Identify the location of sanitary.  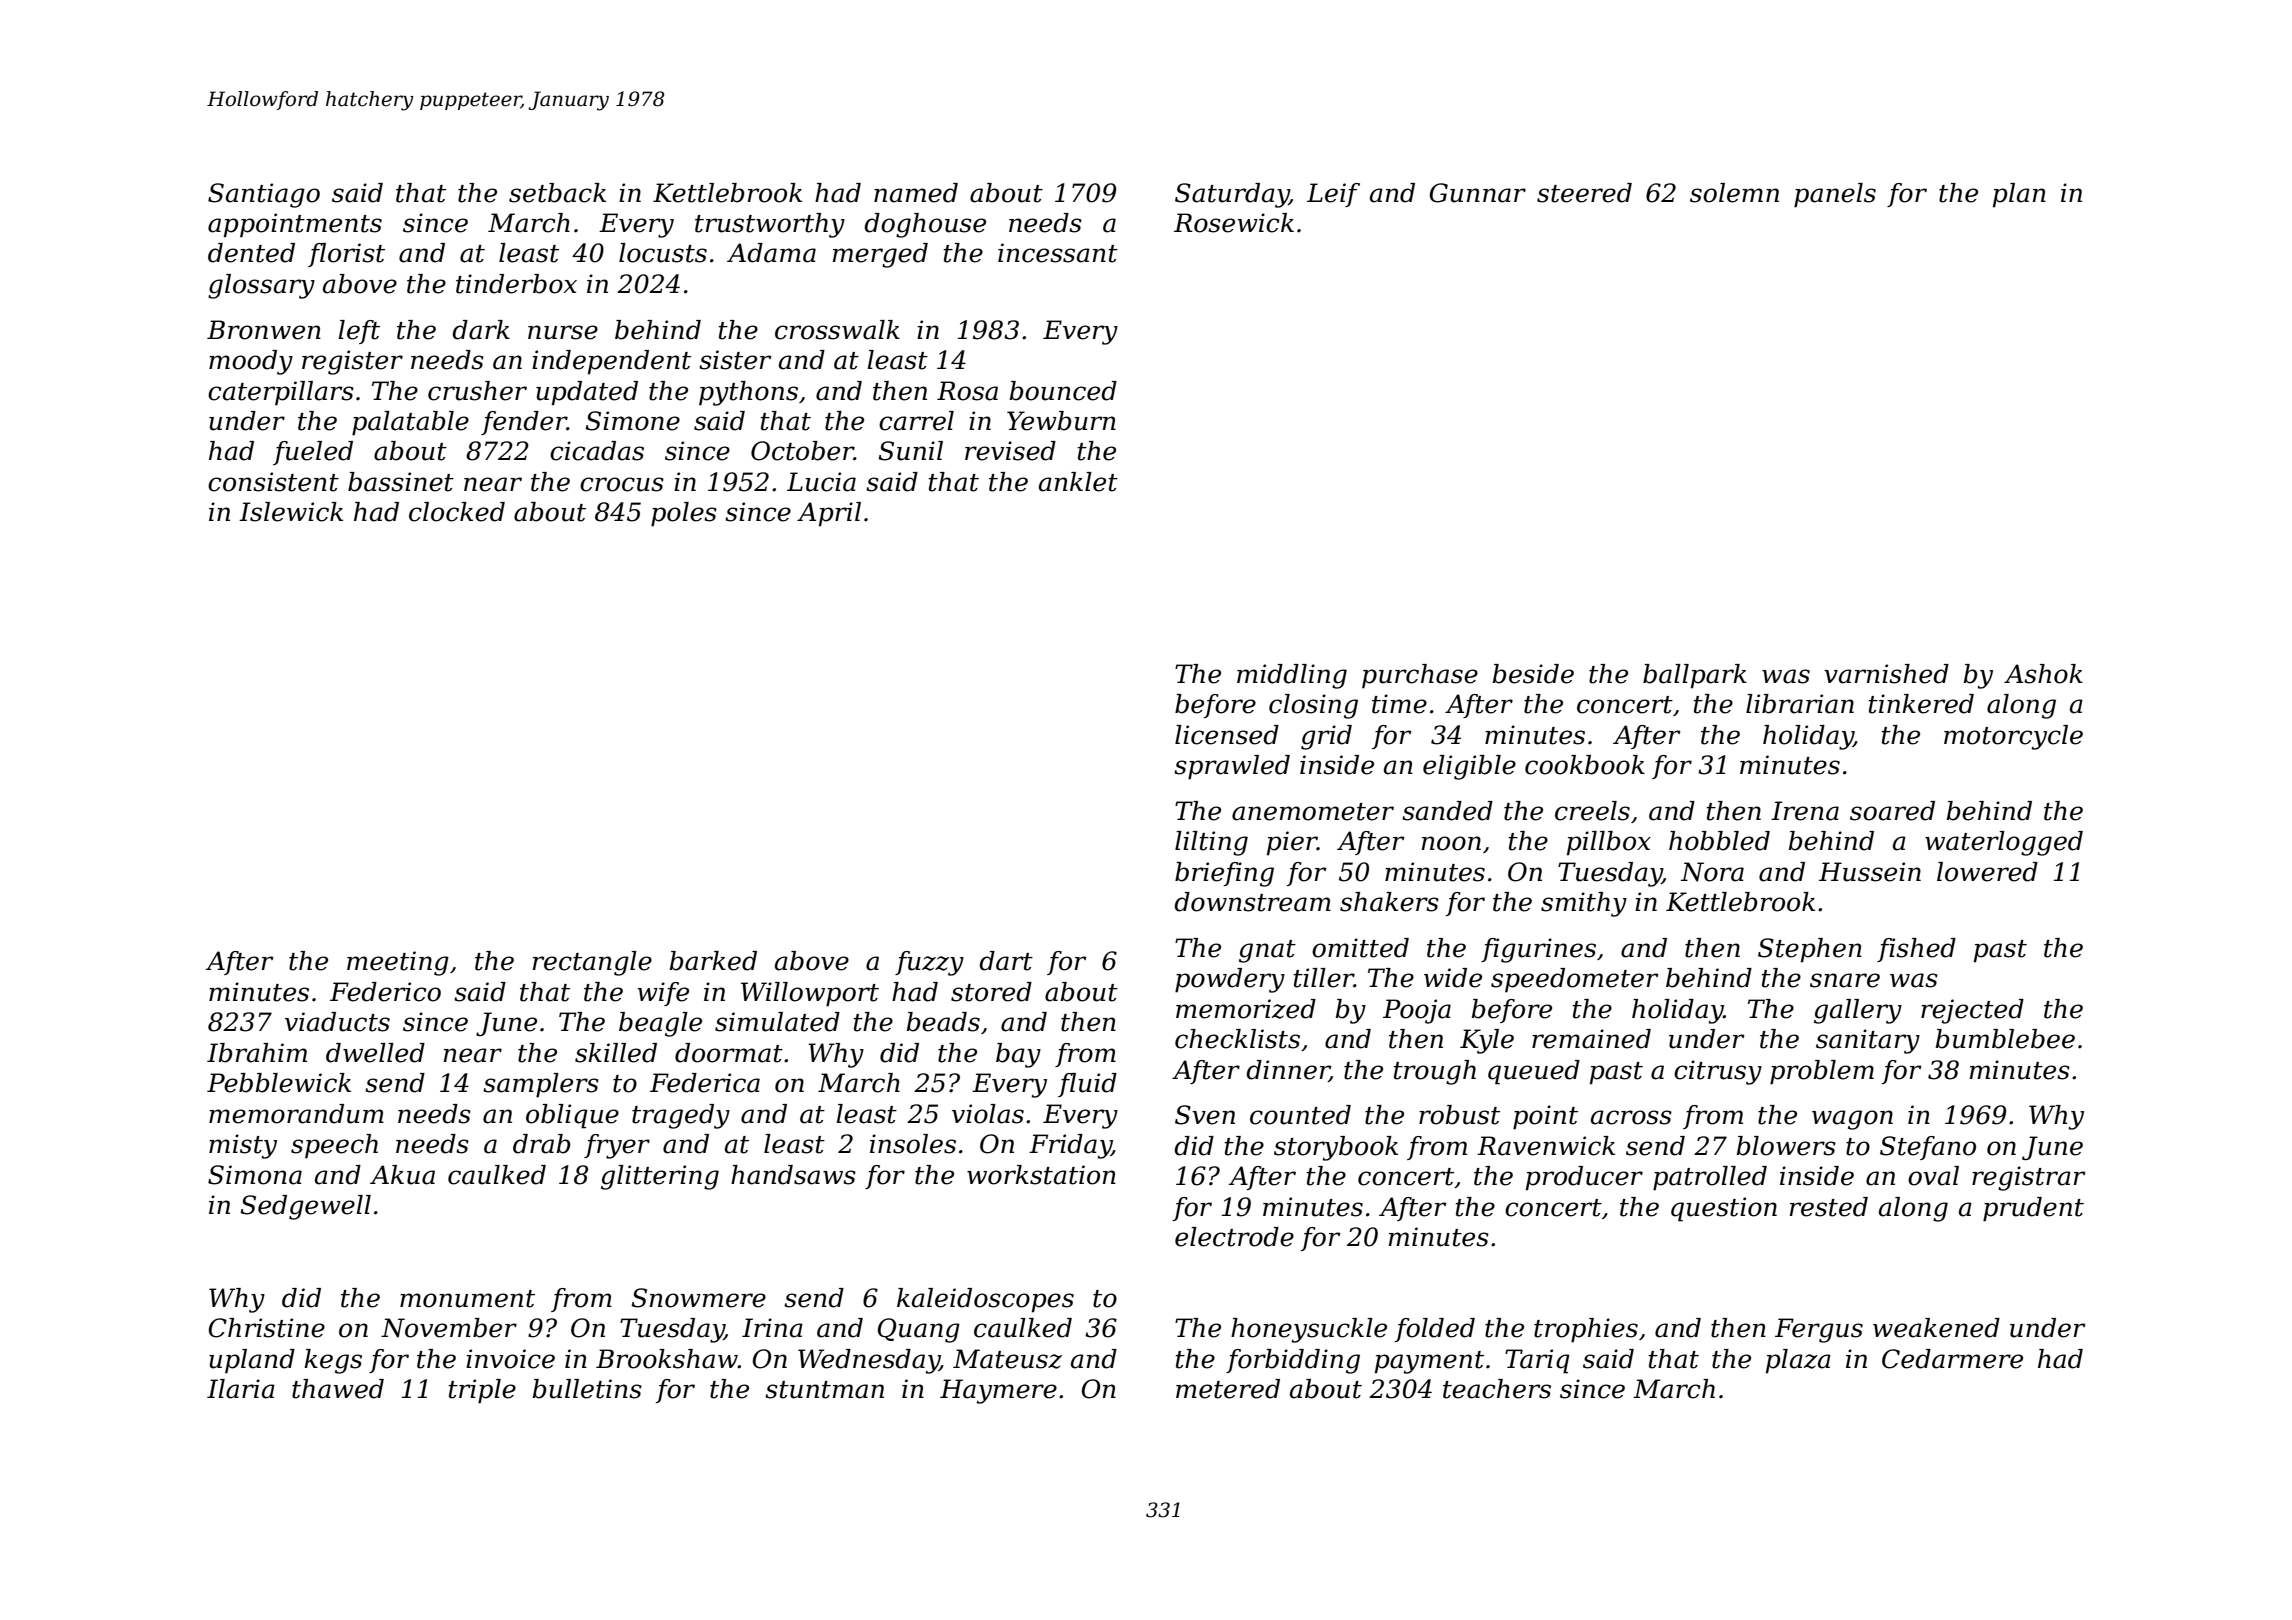
(1868, 1041).
